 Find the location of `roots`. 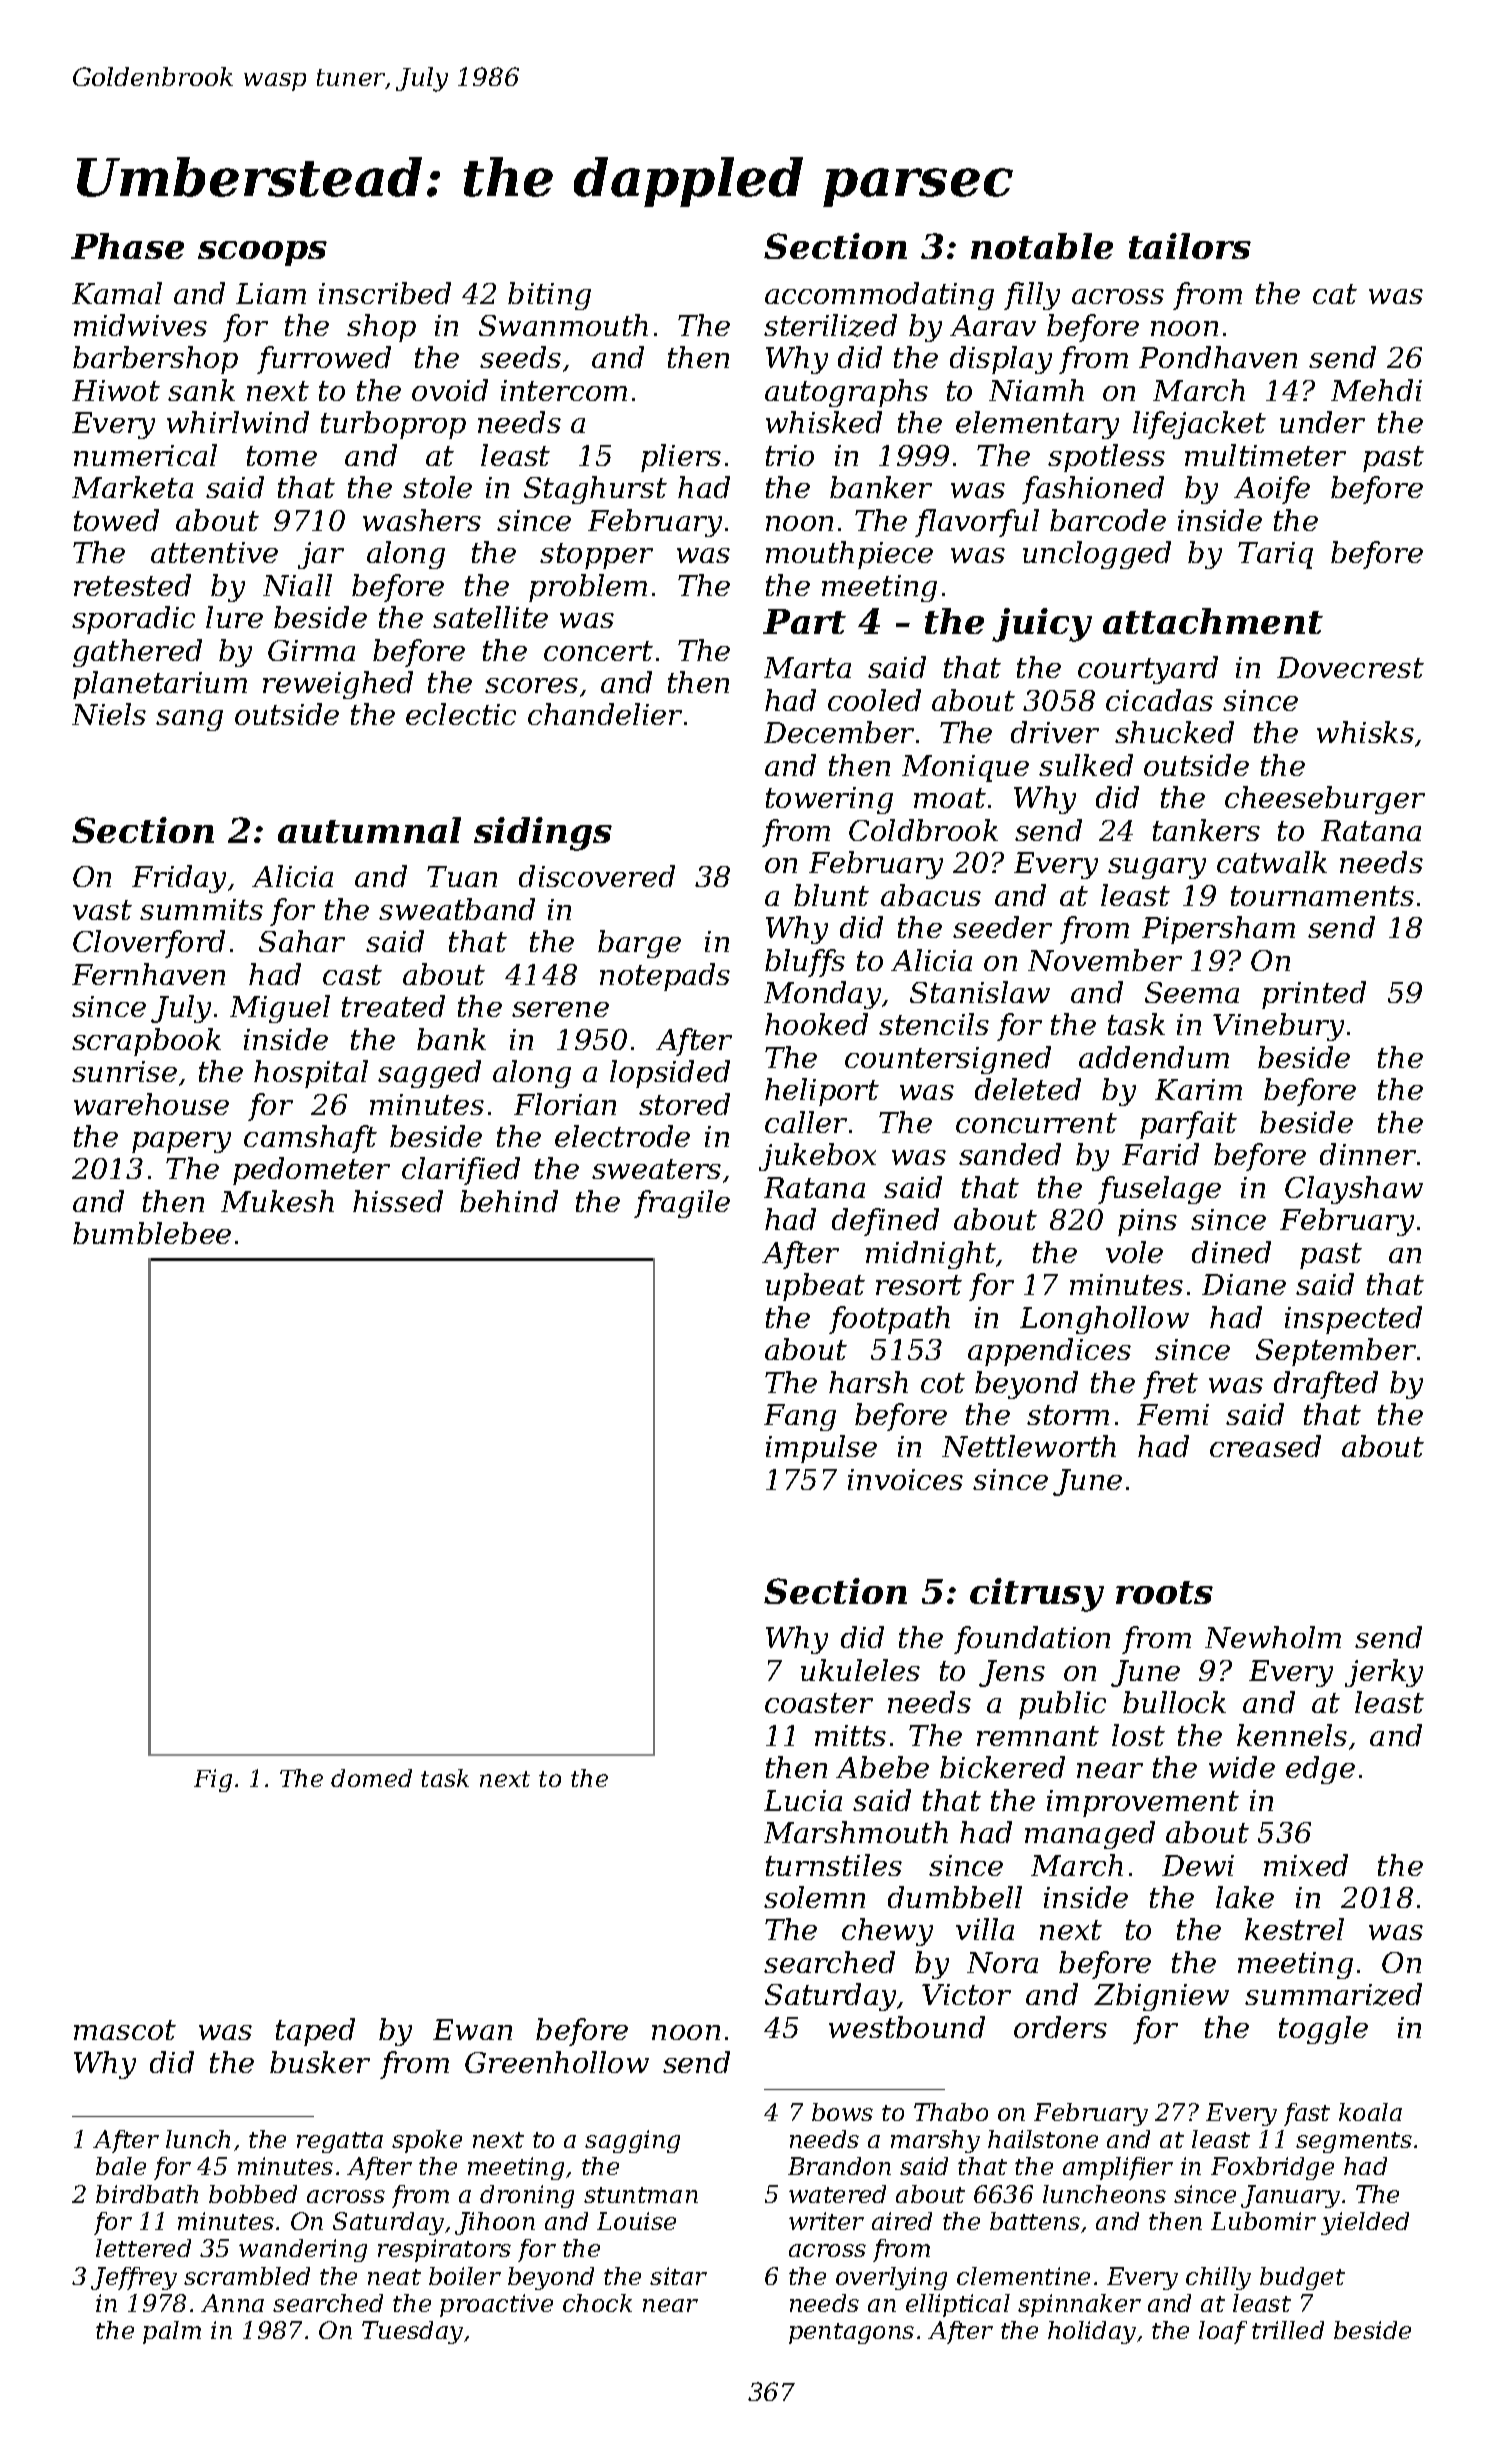

roots is located at coordinates (1164, 1592).
